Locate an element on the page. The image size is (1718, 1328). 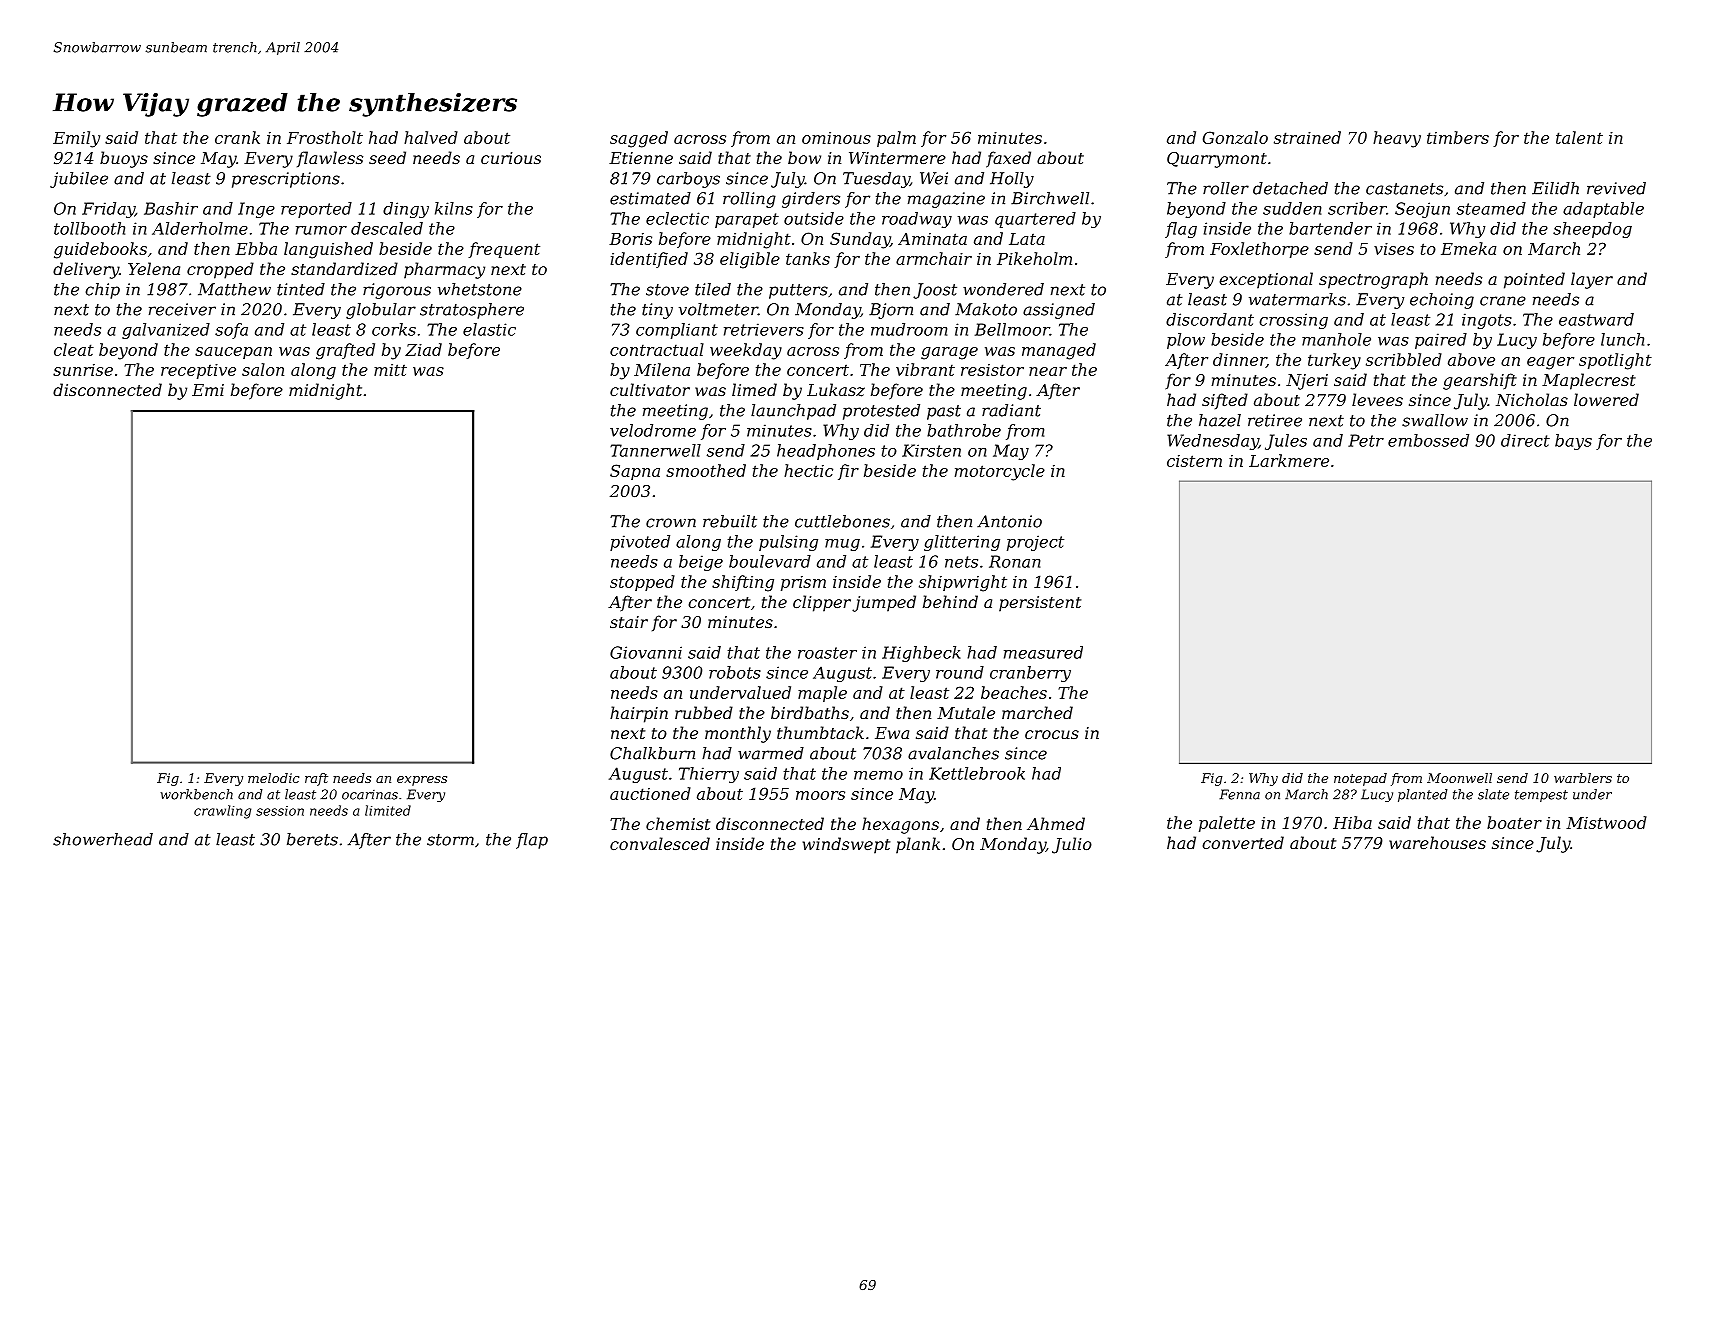
receiver is located at coordinates (182, 309).
